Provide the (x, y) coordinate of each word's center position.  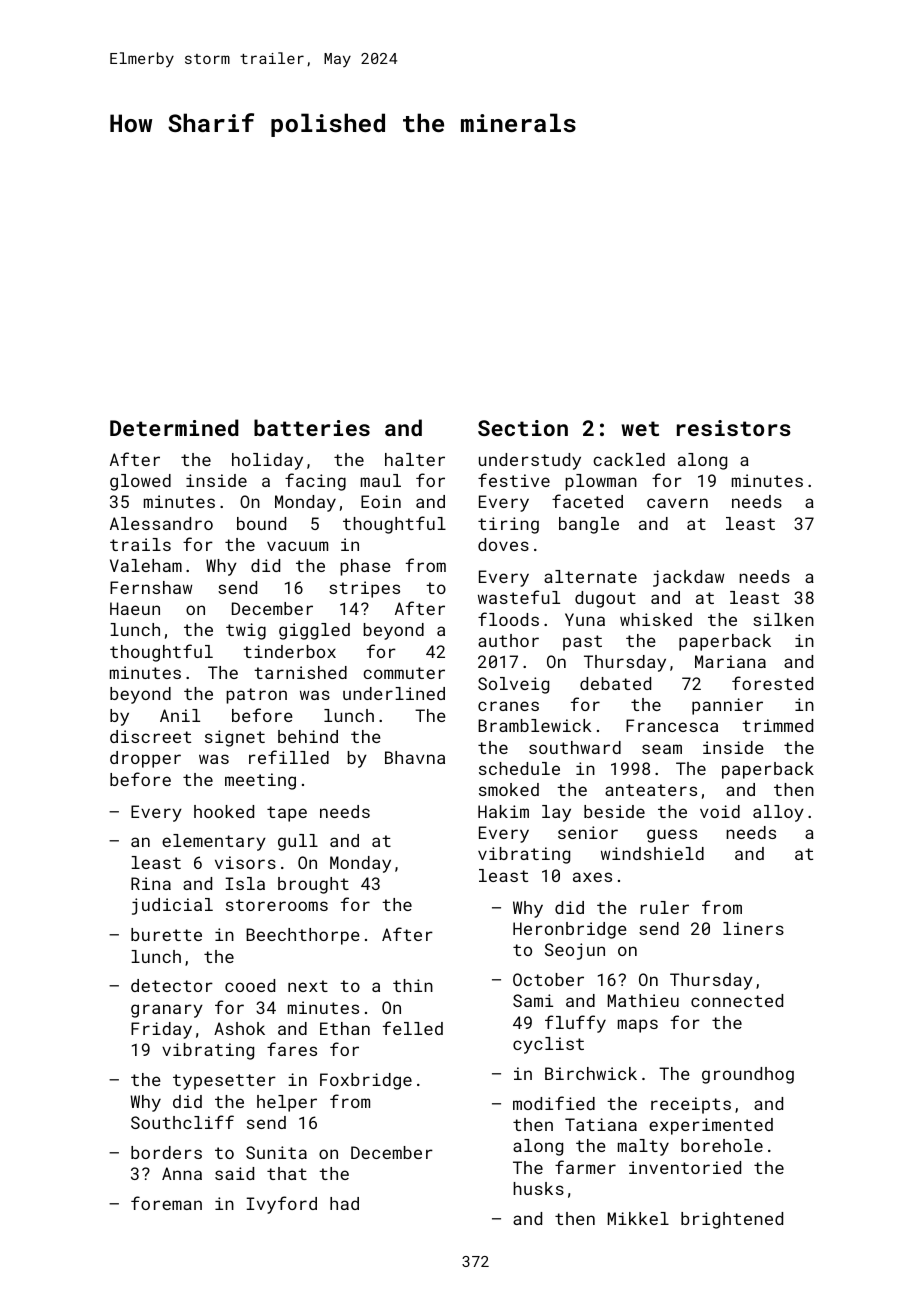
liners (753, 928)
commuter (404, 673)
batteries (312, 427)
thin (413, 985)
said (234, 1173)
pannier (727, 706)
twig (246, 631)
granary (167, 1011)
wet (640, 428)
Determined (174, 427)
